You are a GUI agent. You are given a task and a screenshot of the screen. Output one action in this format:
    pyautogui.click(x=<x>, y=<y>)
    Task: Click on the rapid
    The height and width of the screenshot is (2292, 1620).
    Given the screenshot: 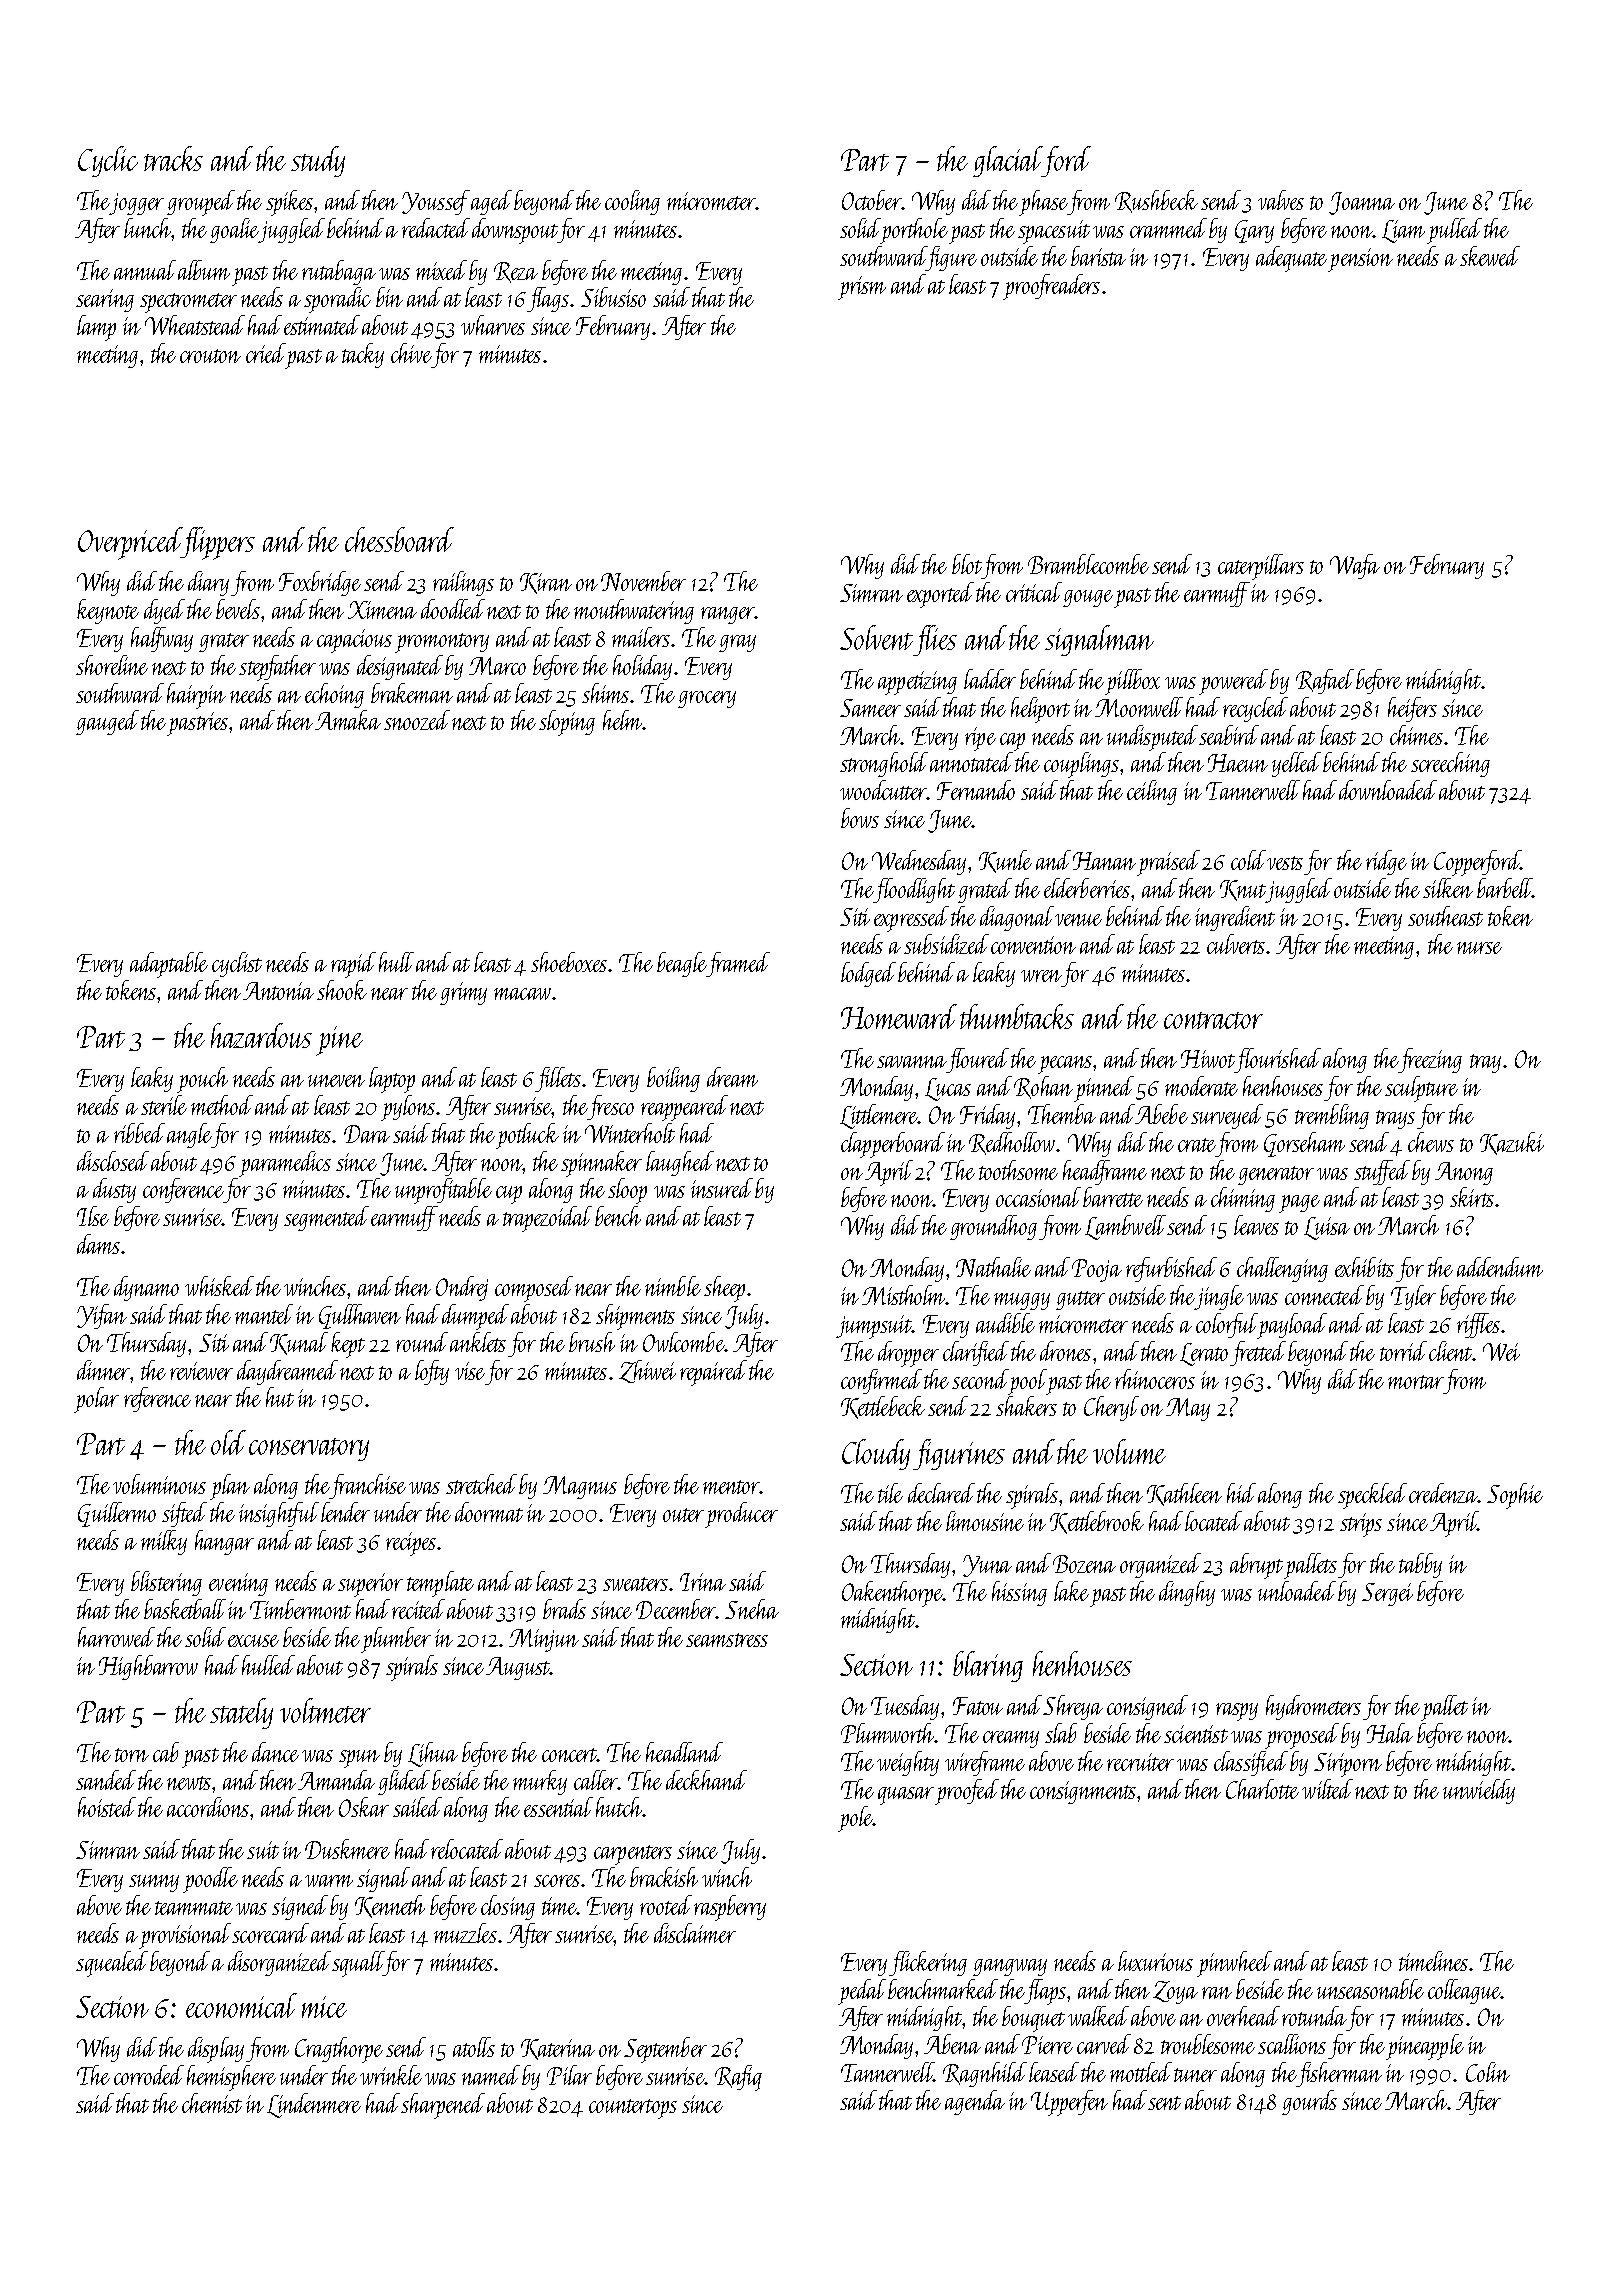 What is the action you would take?
    pyautogui.click(x=353, y=965)
